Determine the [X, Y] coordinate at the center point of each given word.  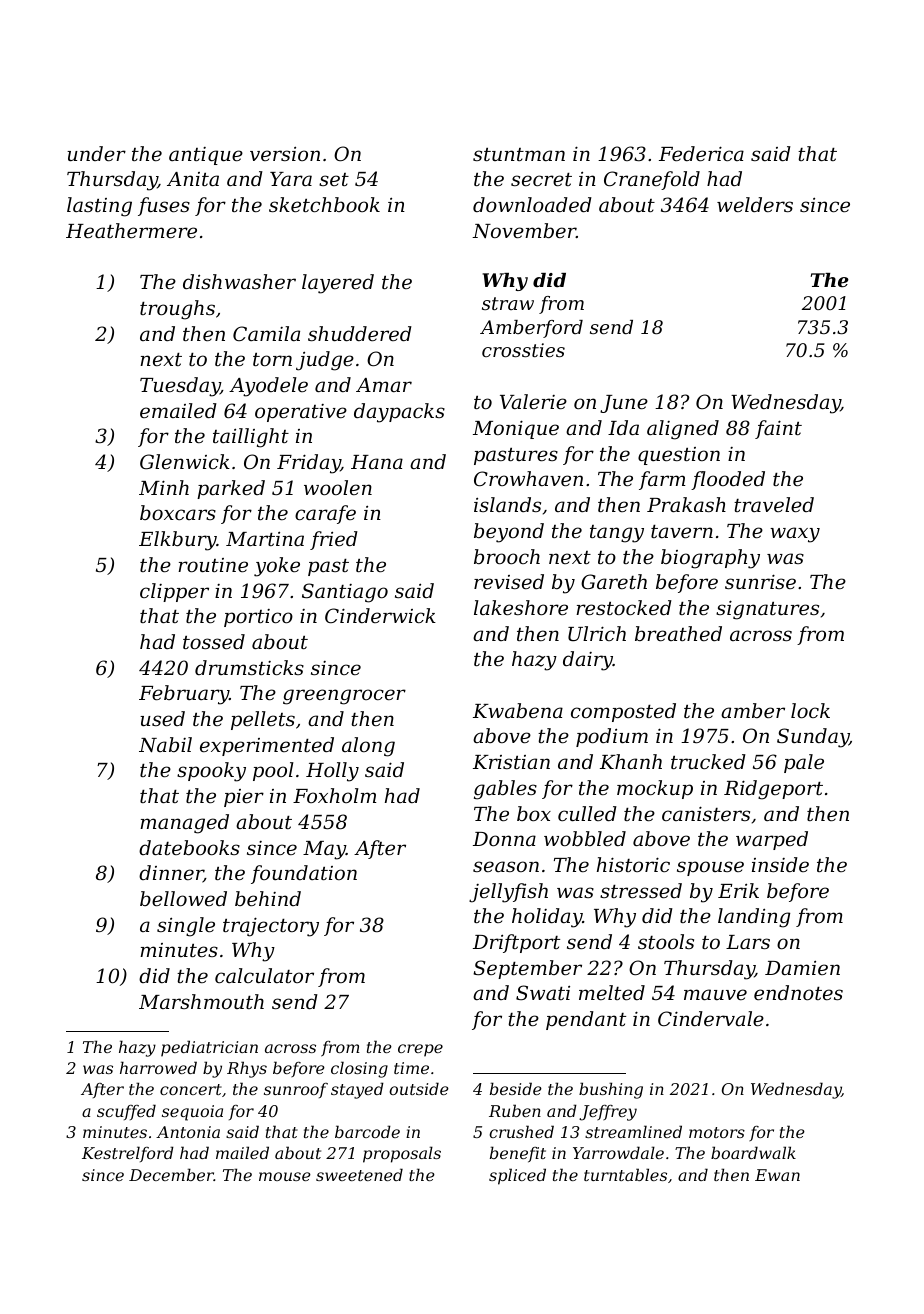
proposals [402, 1154]
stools [666, 941]
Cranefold [652, 180]
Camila [266, 333]
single [186, 927]
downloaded [532, 204]
